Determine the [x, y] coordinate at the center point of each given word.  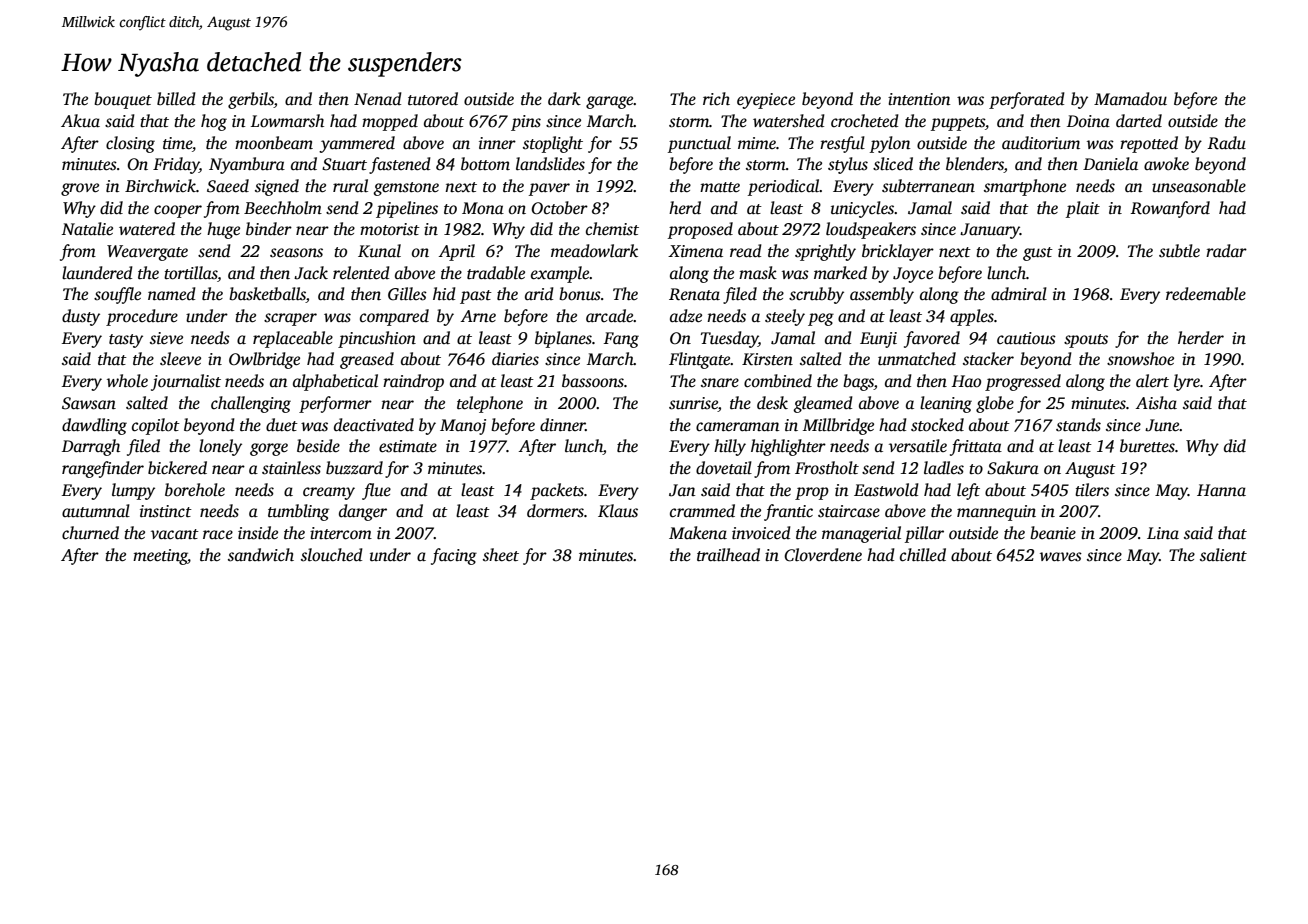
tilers [1092, 490]
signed [277, 187]
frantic [788, 512]
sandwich [261, 555]
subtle [1179, 251]
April [457, 252]
